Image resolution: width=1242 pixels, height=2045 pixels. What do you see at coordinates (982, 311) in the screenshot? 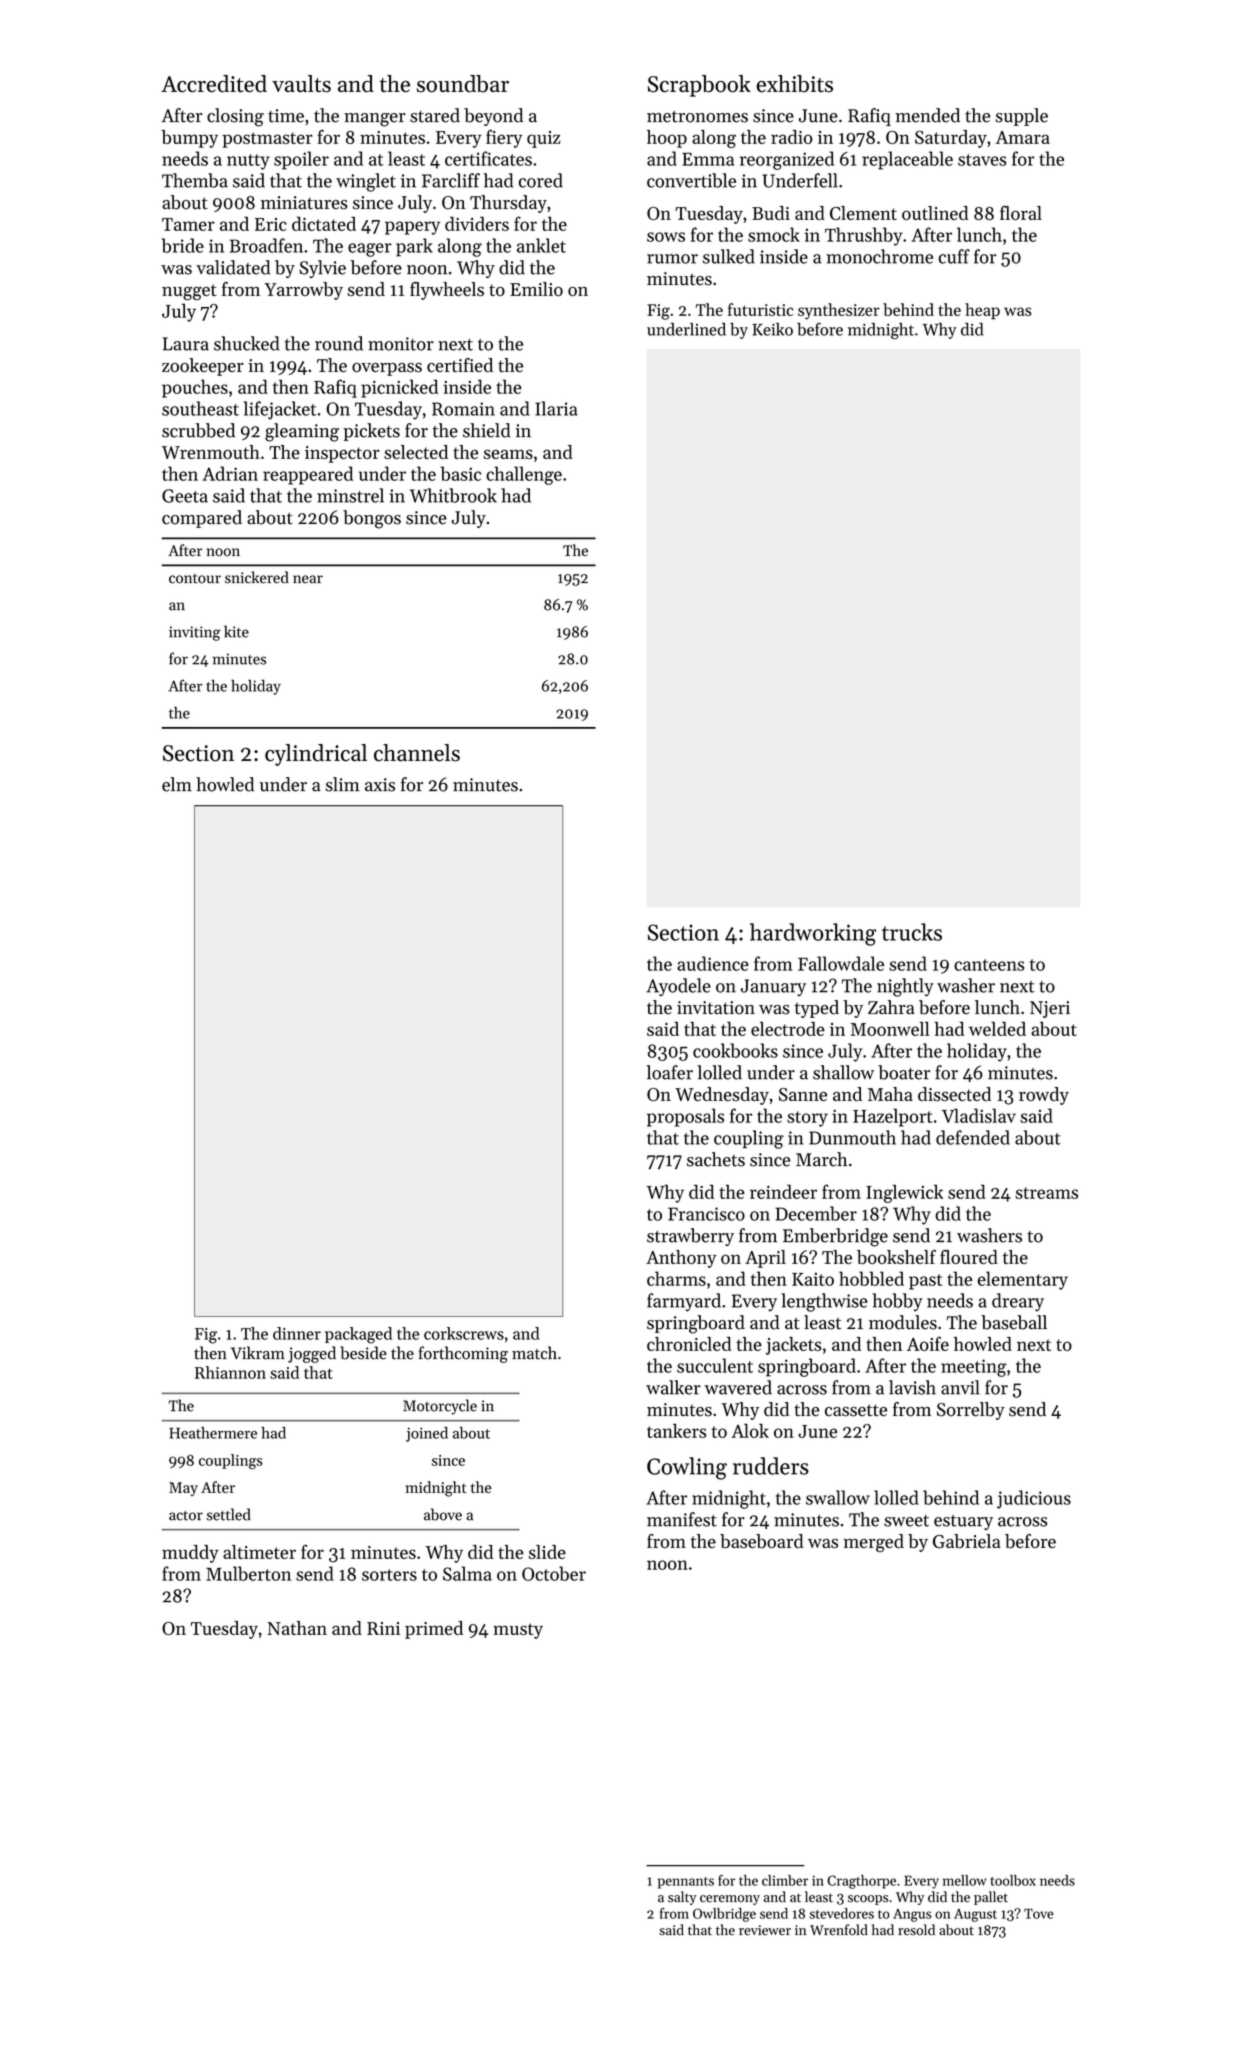
I see `heap` at bounding box center [982, 311].
